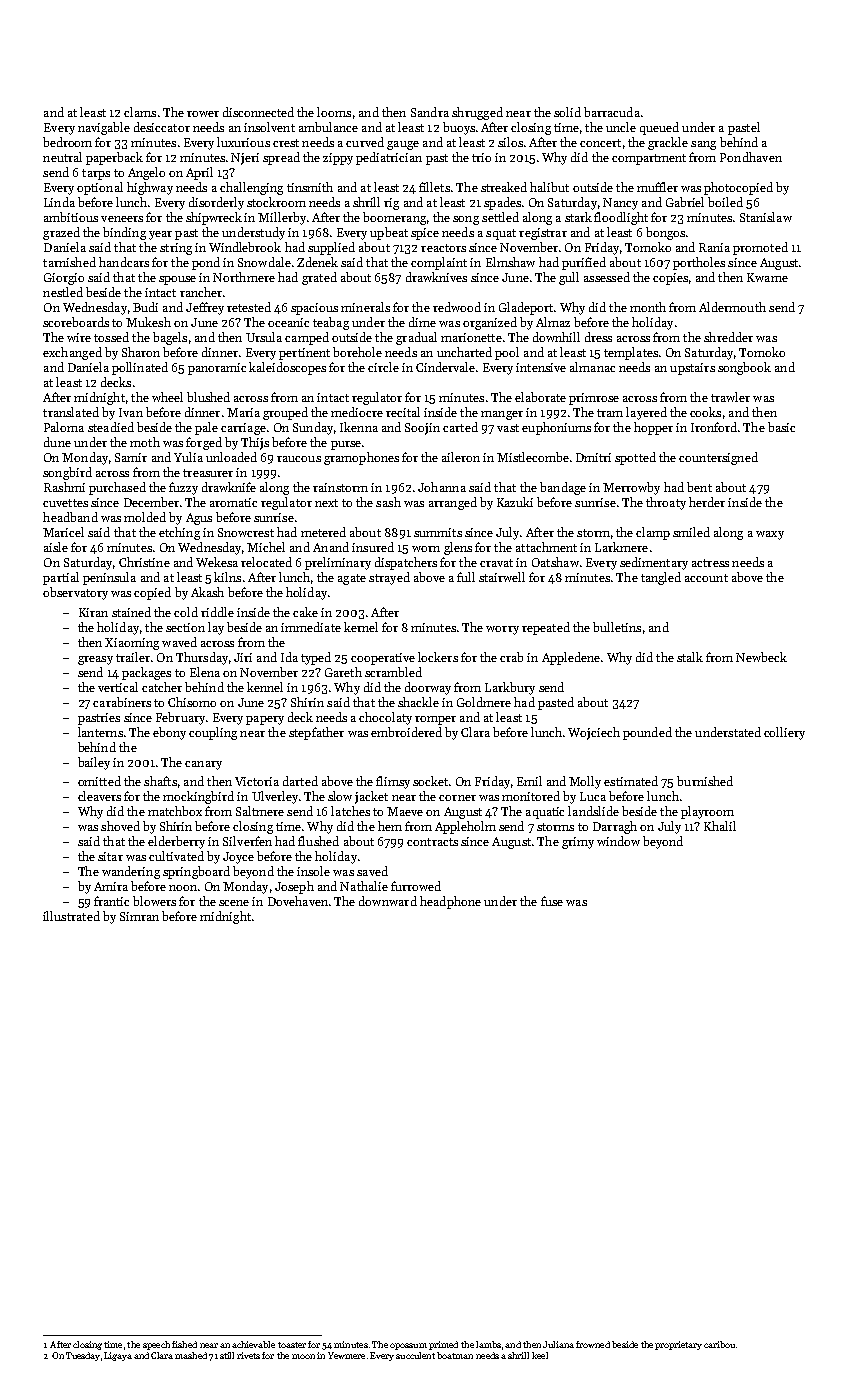 The image size is (849, 1400). What do you see at coordinates (64, 487) in the screenshot?
I see `Rashmi` at bounding box center [64, 487].
